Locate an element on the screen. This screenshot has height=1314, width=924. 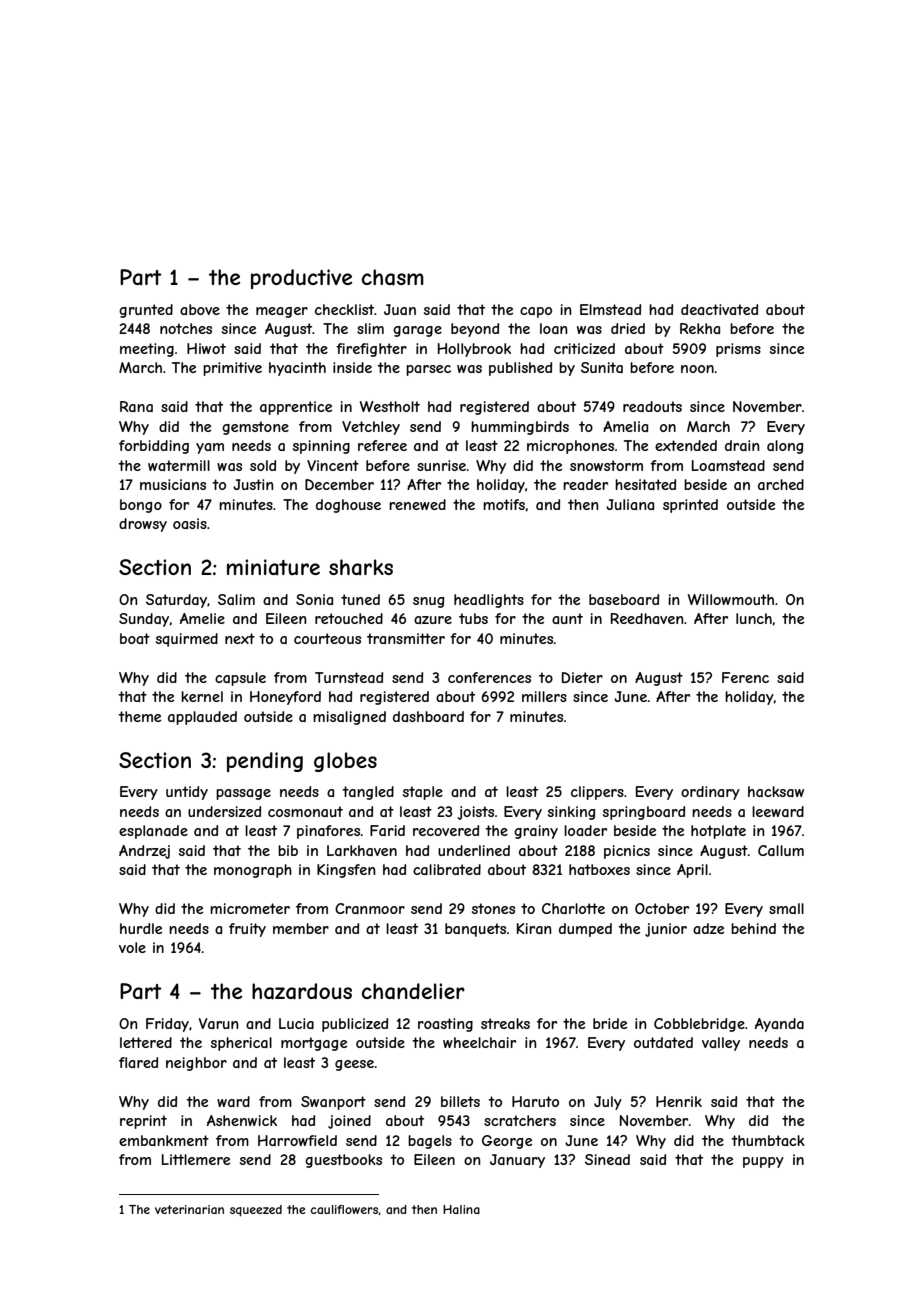
grunted is located at coordinates (146, 311).
